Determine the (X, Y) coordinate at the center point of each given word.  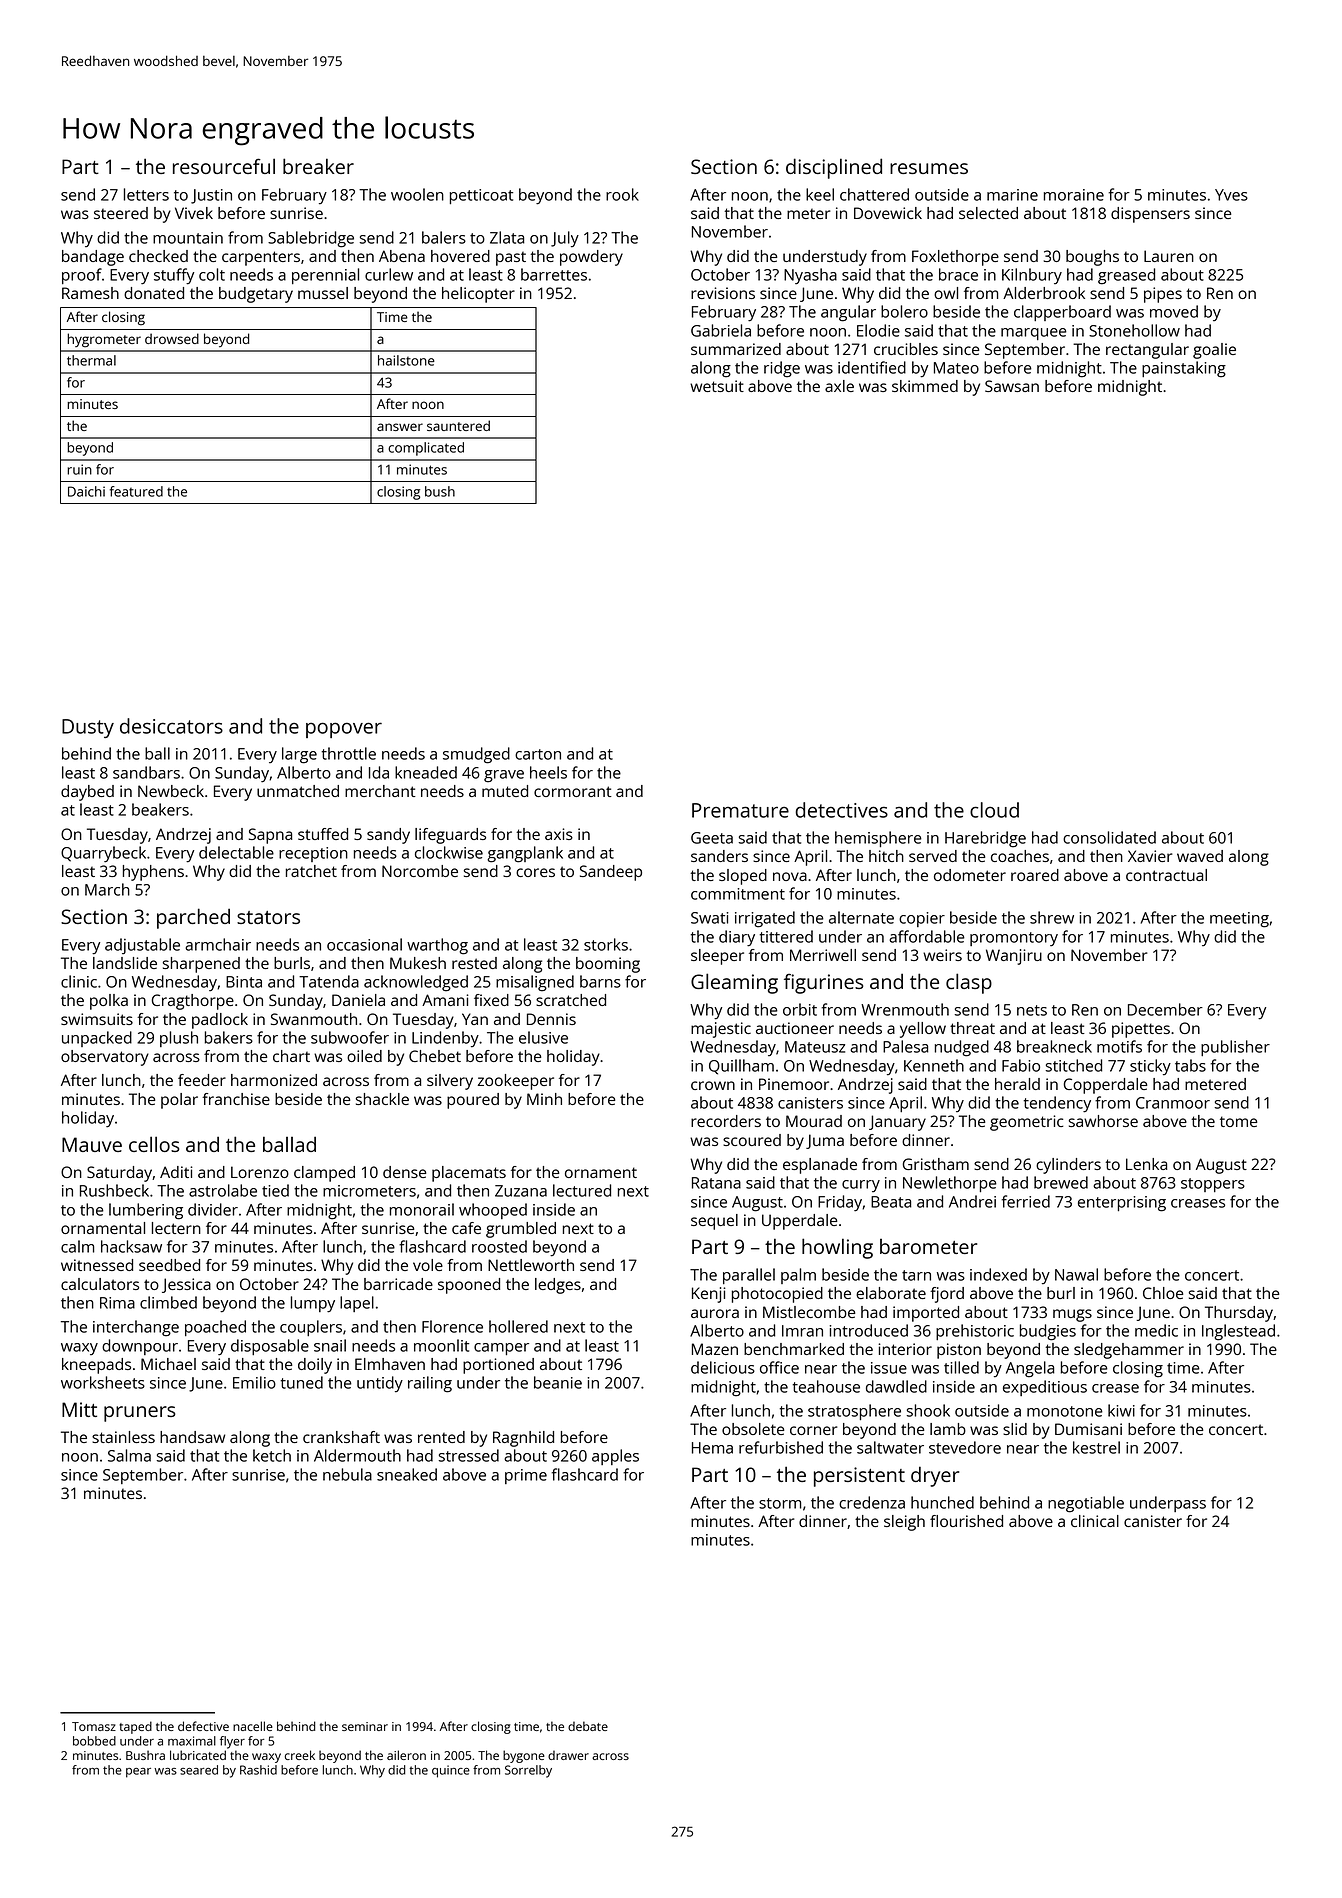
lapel (357, 1304)
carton (538, 754)
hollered (518, 1326)
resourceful (224, 166)
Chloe (1163, 1293)
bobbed (94, 1741)
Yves (1231, 195)
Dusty (88, 728)
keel (820, 194)
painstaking (1184, 369)
